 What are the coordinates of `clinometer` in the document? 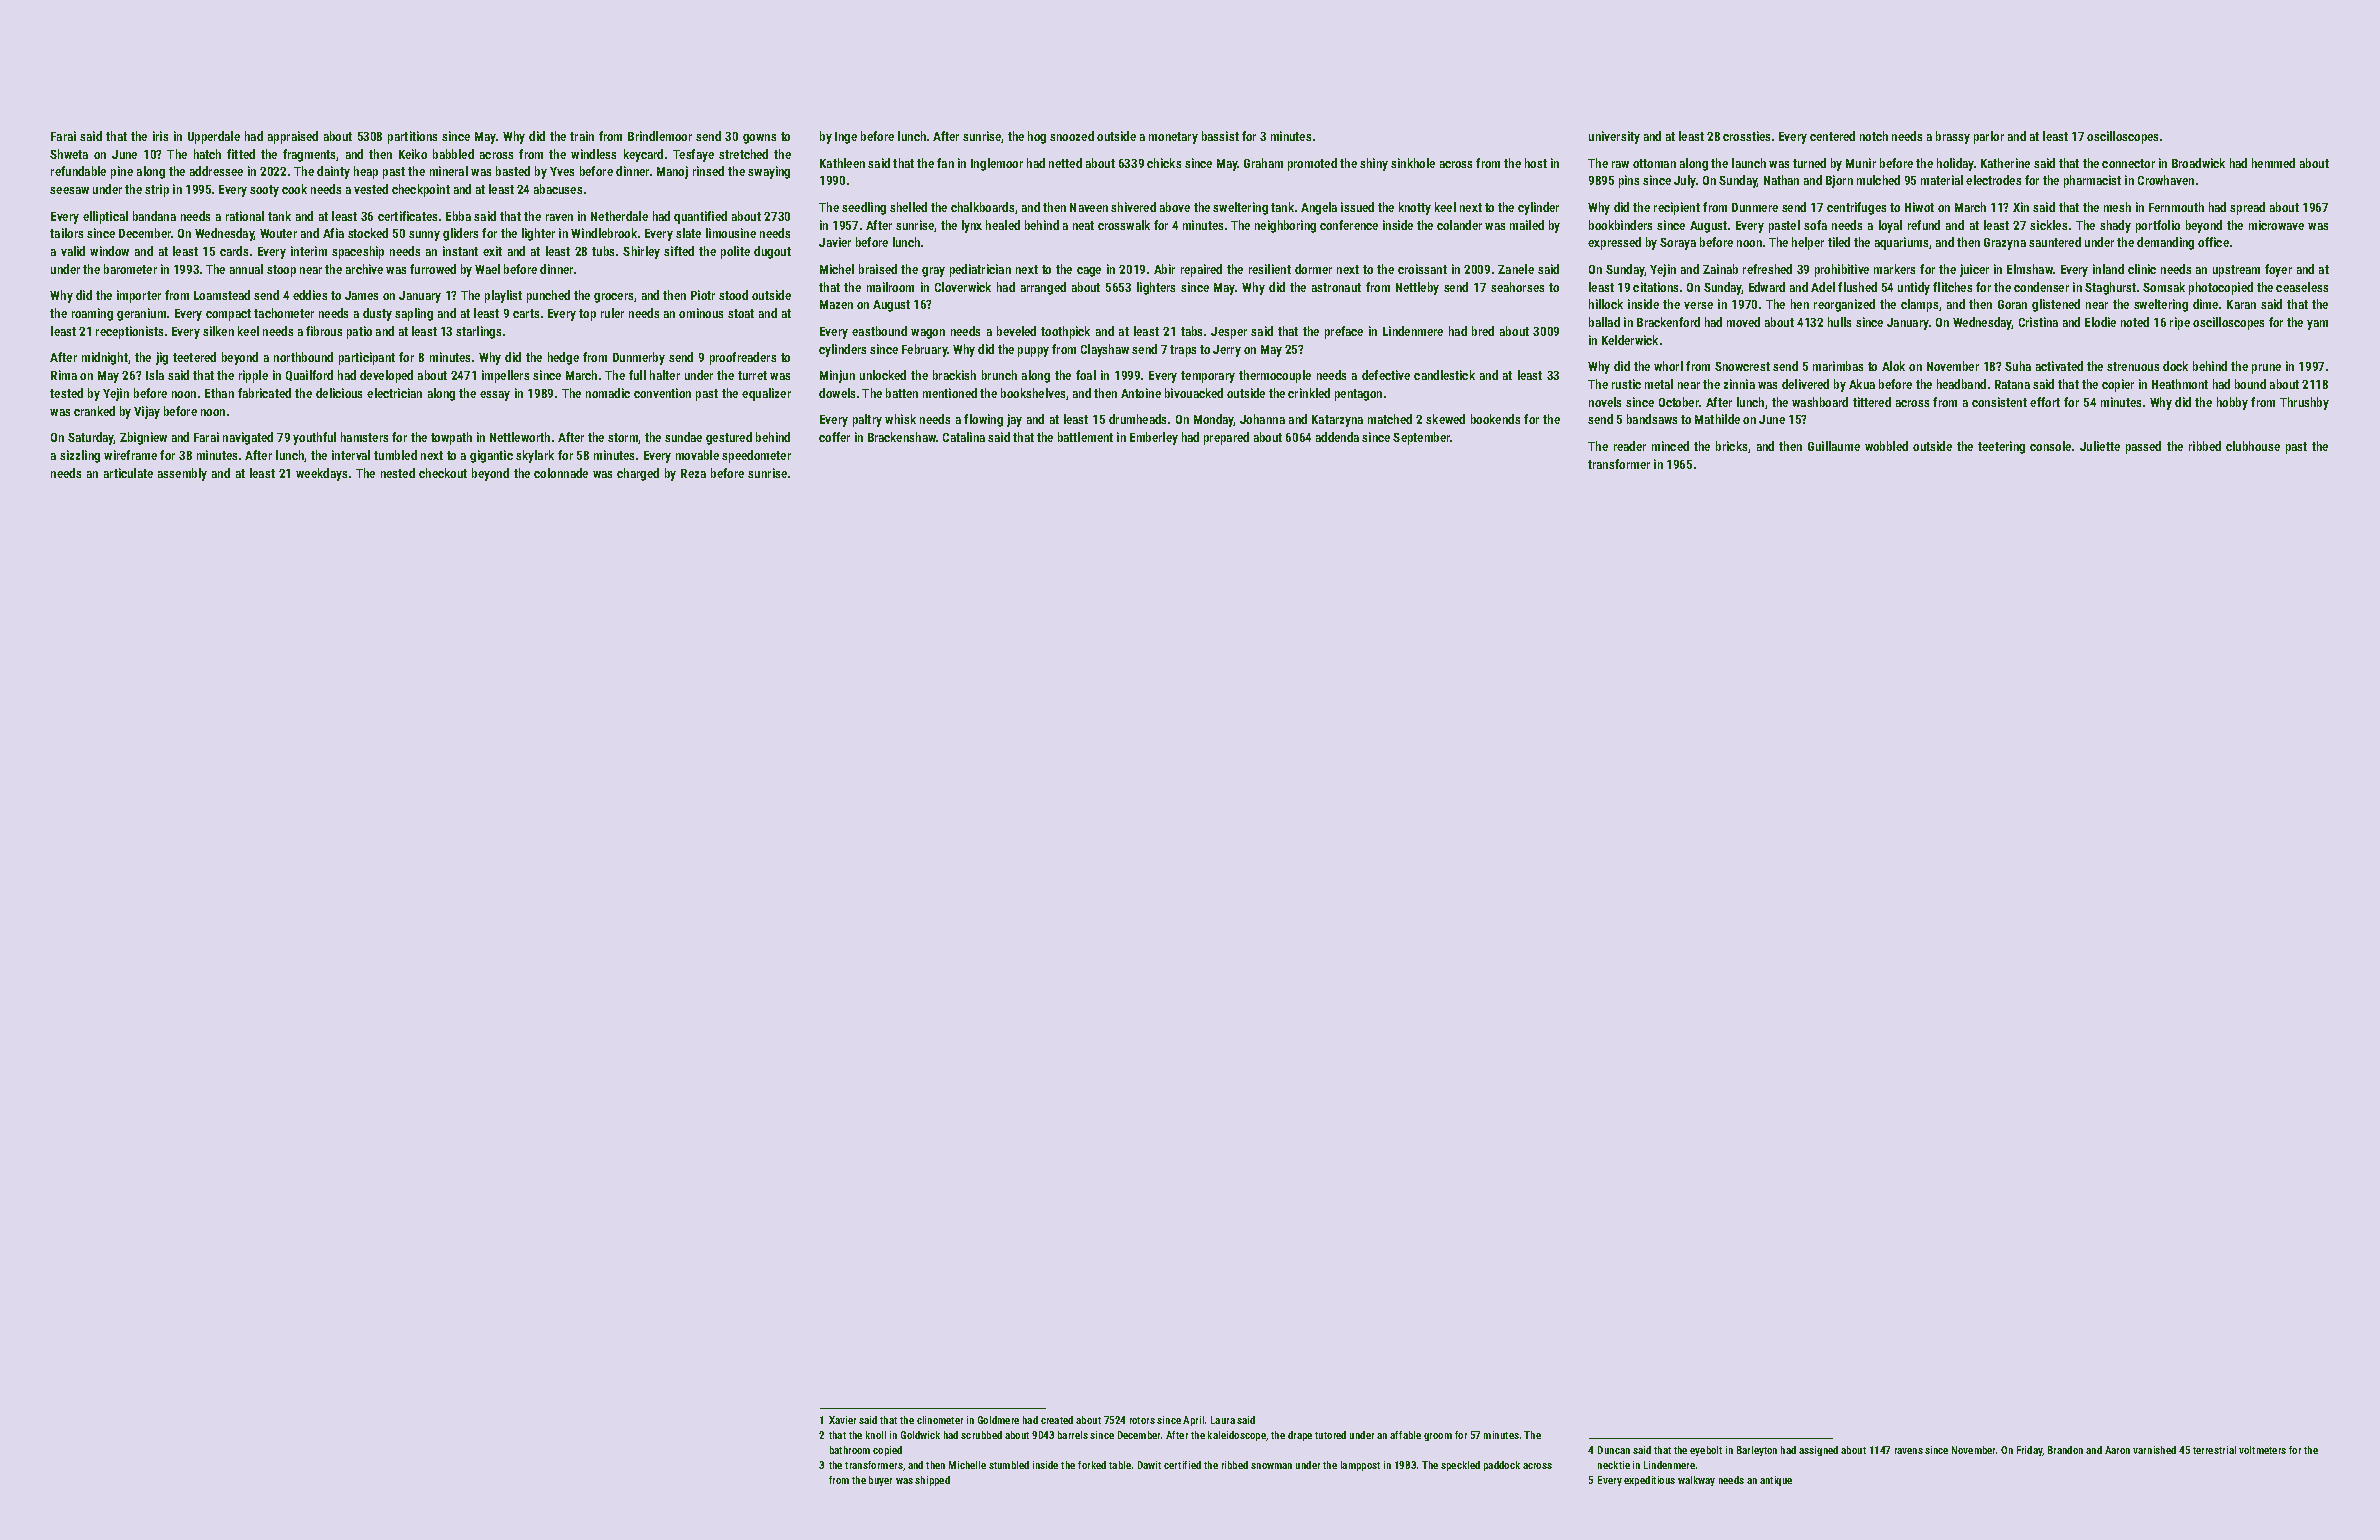 It's located at (940, 1420).
